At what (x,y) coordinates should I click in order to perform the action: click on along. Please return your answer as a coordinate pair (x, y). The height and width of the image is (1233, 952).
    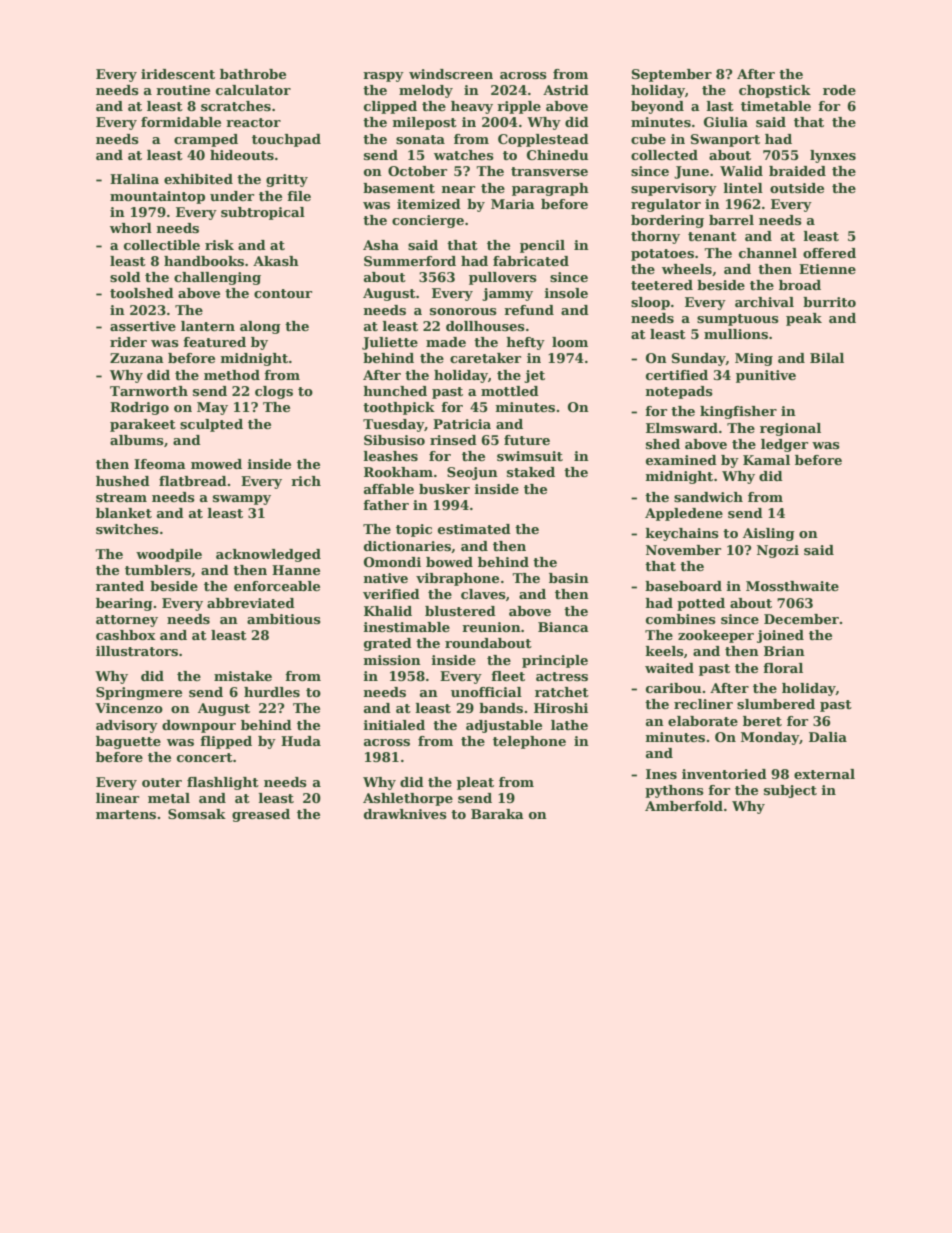
    Looking at the image, I should click on (260, 327).
